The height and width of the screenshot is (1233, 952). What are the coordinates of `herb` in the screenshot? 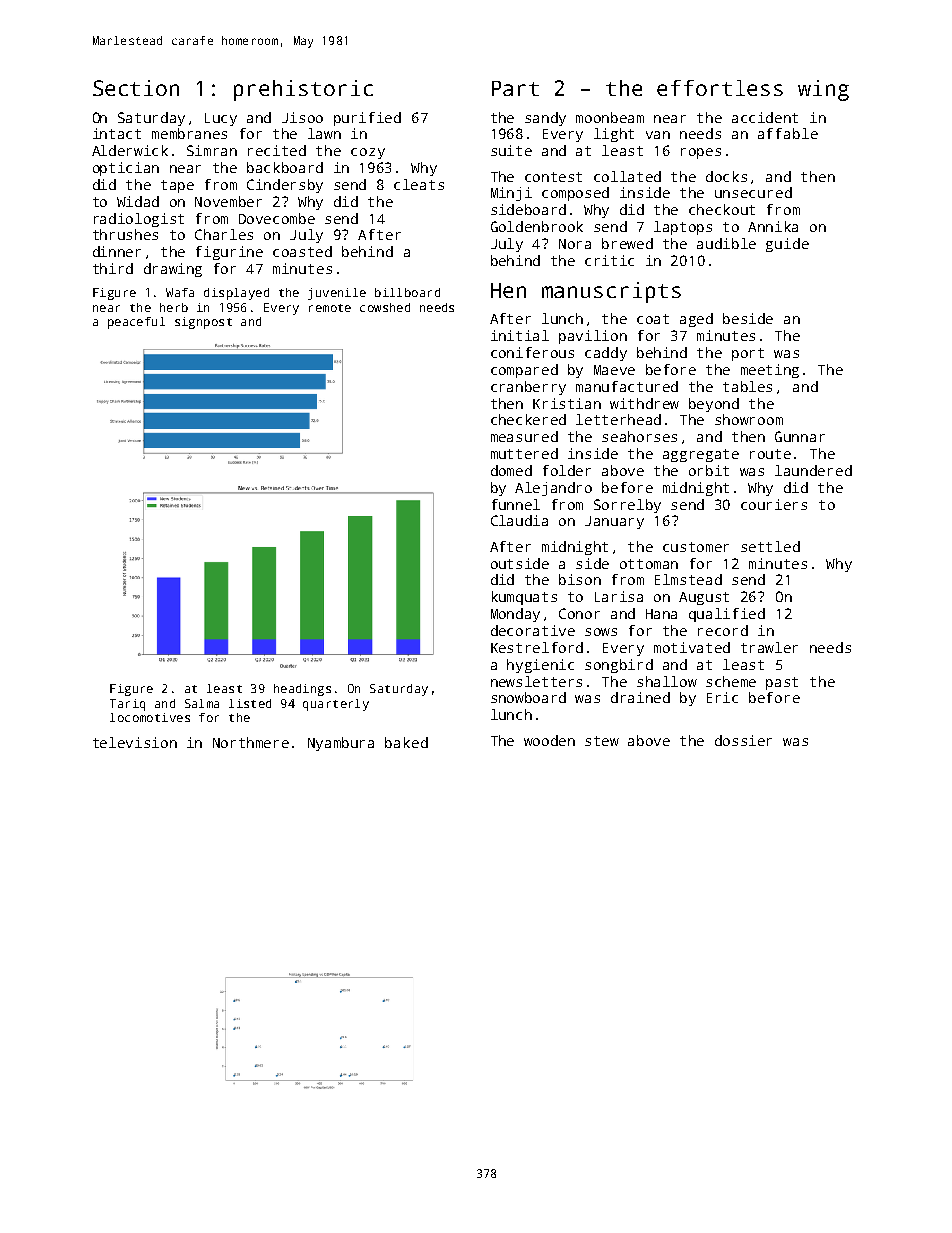 It's located at (174, 307).
